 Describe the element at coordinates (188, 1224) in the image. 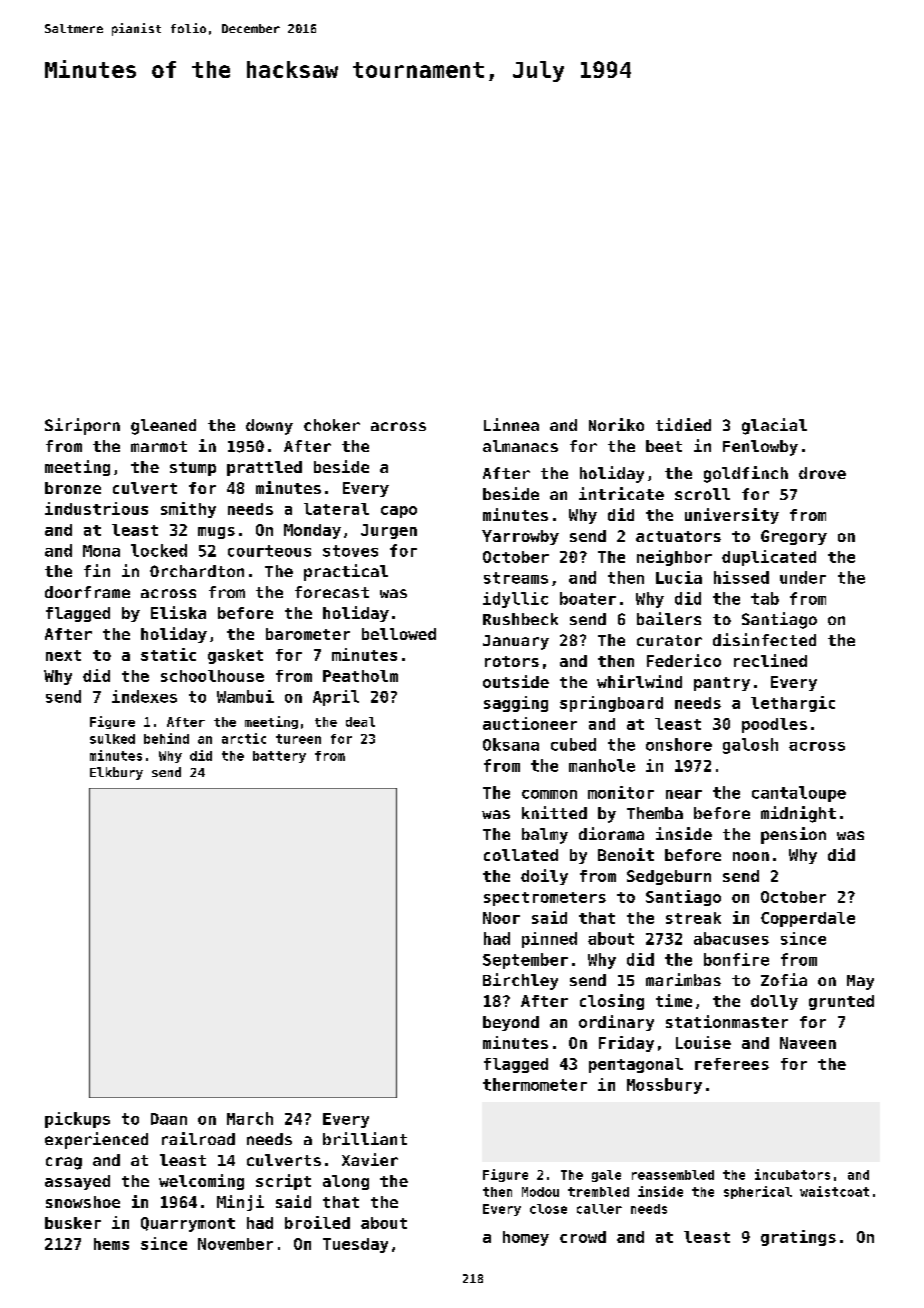

I see `Quarrymont` at that location.
